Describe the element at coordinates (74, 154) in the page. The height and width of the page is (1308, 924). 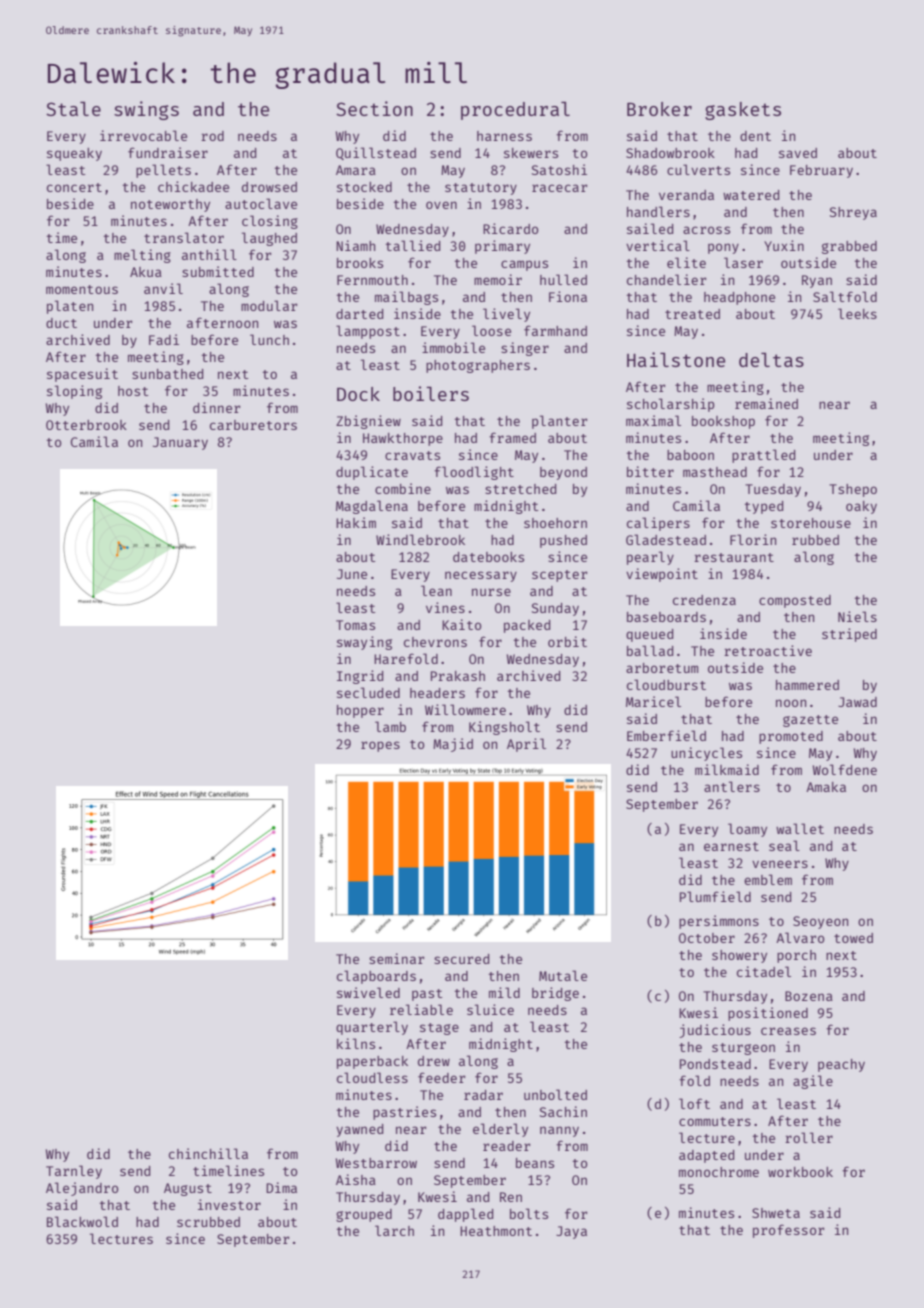
I see `squeaky` at that location.
